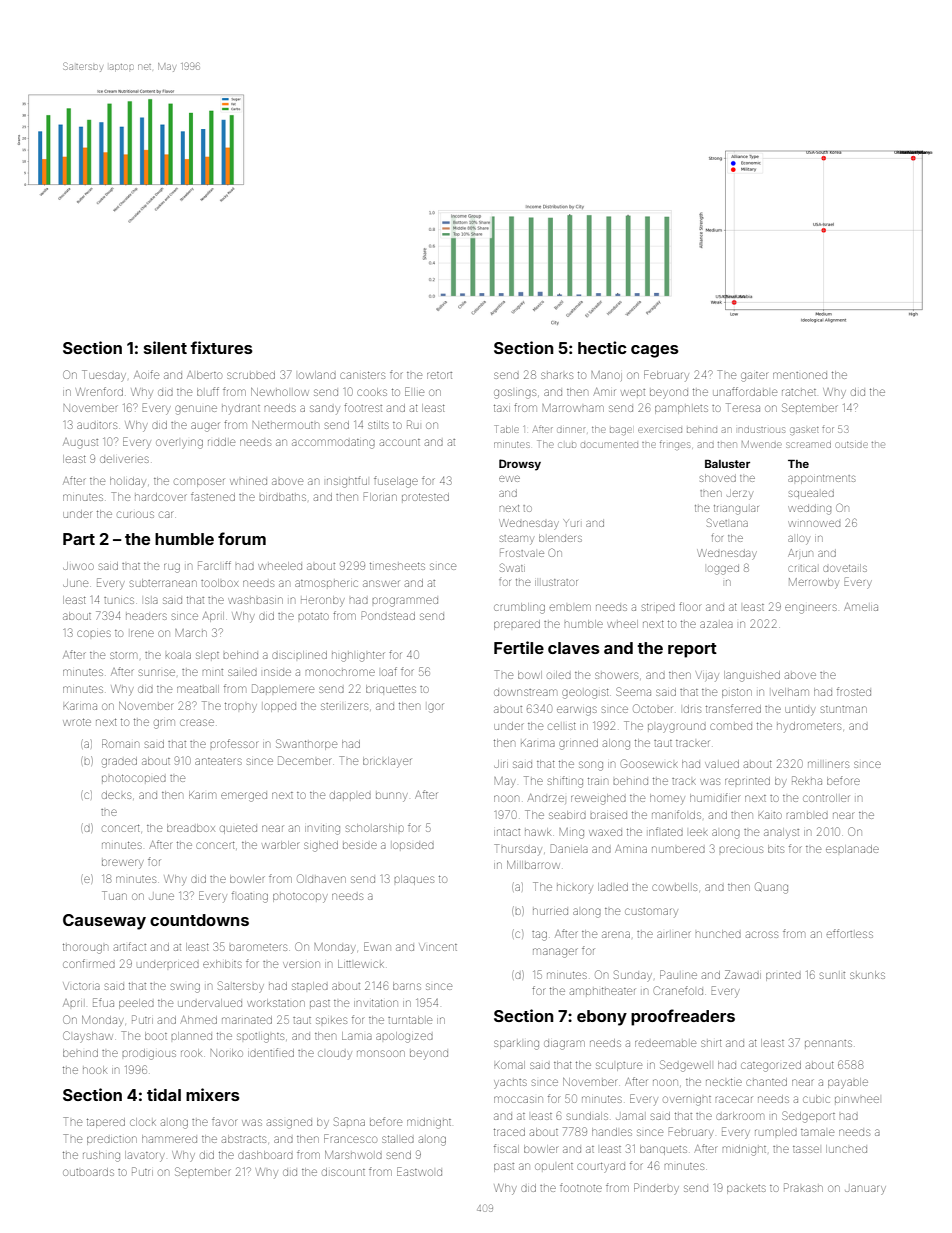  Describe the element at coordinates (609, 445) in the page. I see `documented` at that location.
